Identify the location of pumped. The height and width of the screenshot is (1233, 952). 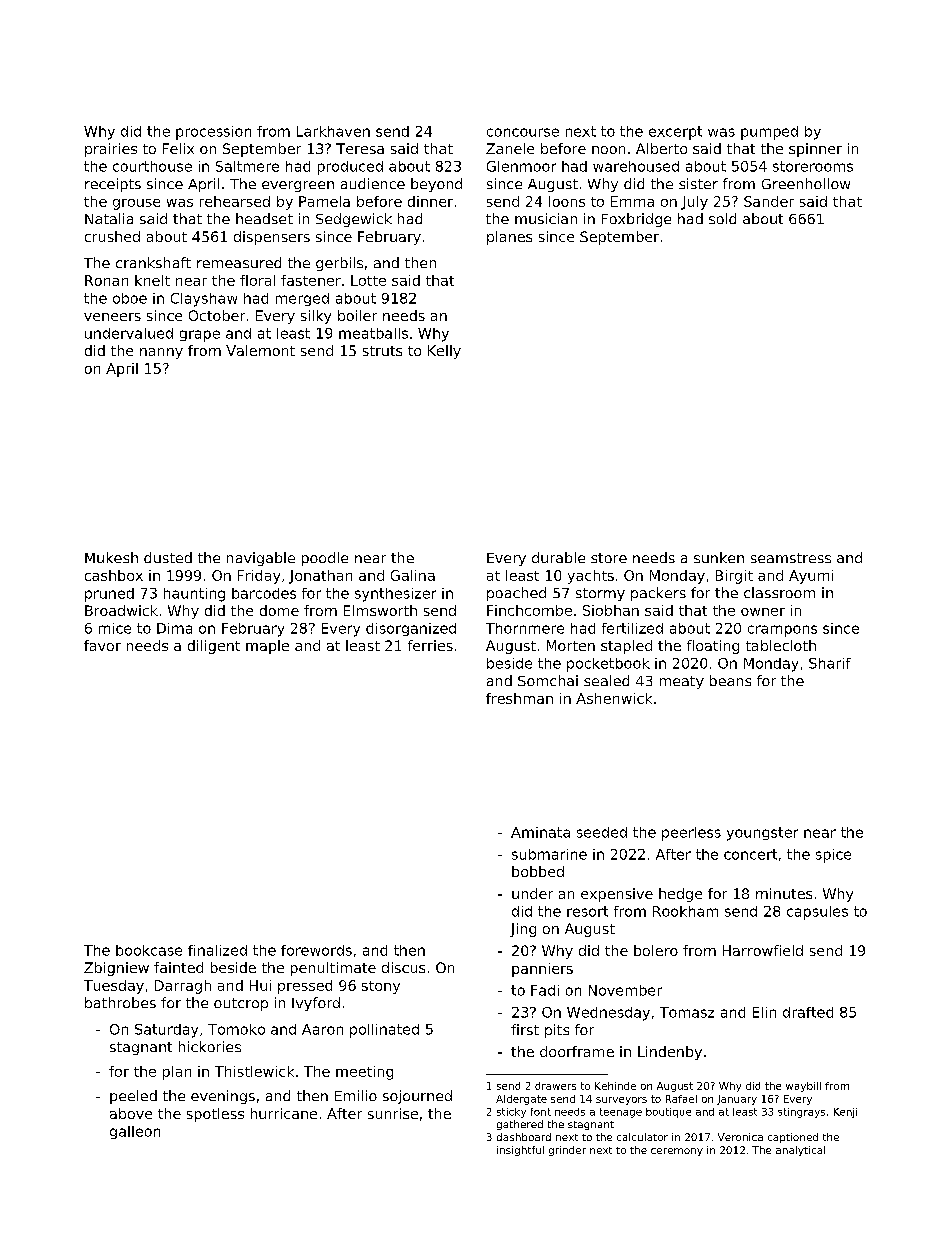
(769, 133).
